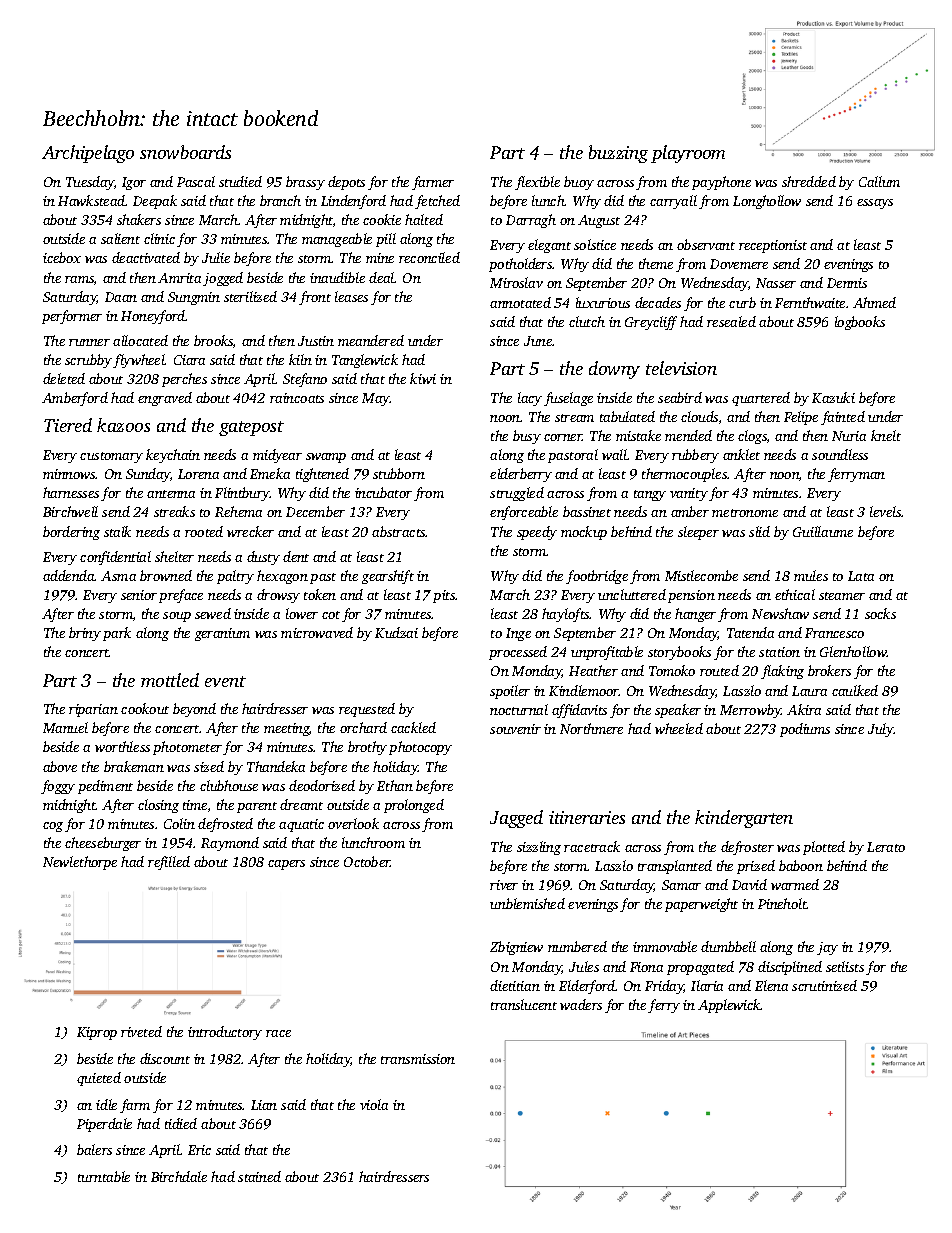 This screenshot has width=952, height=1233. Describe the element at coordinates (300, 359) in the screenshot. I see `kiln` at that location.
